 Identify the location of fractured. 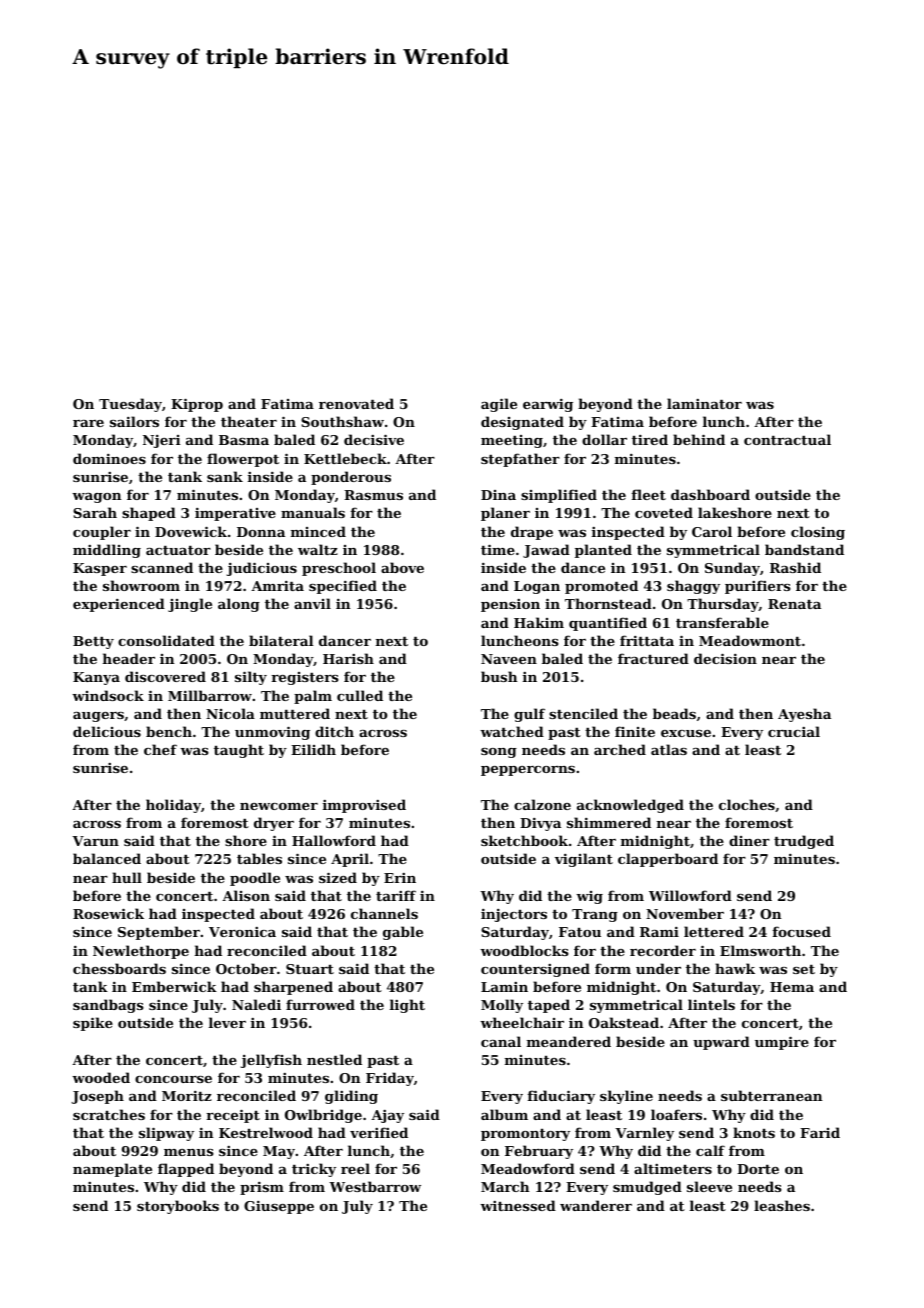
(653, 658).
